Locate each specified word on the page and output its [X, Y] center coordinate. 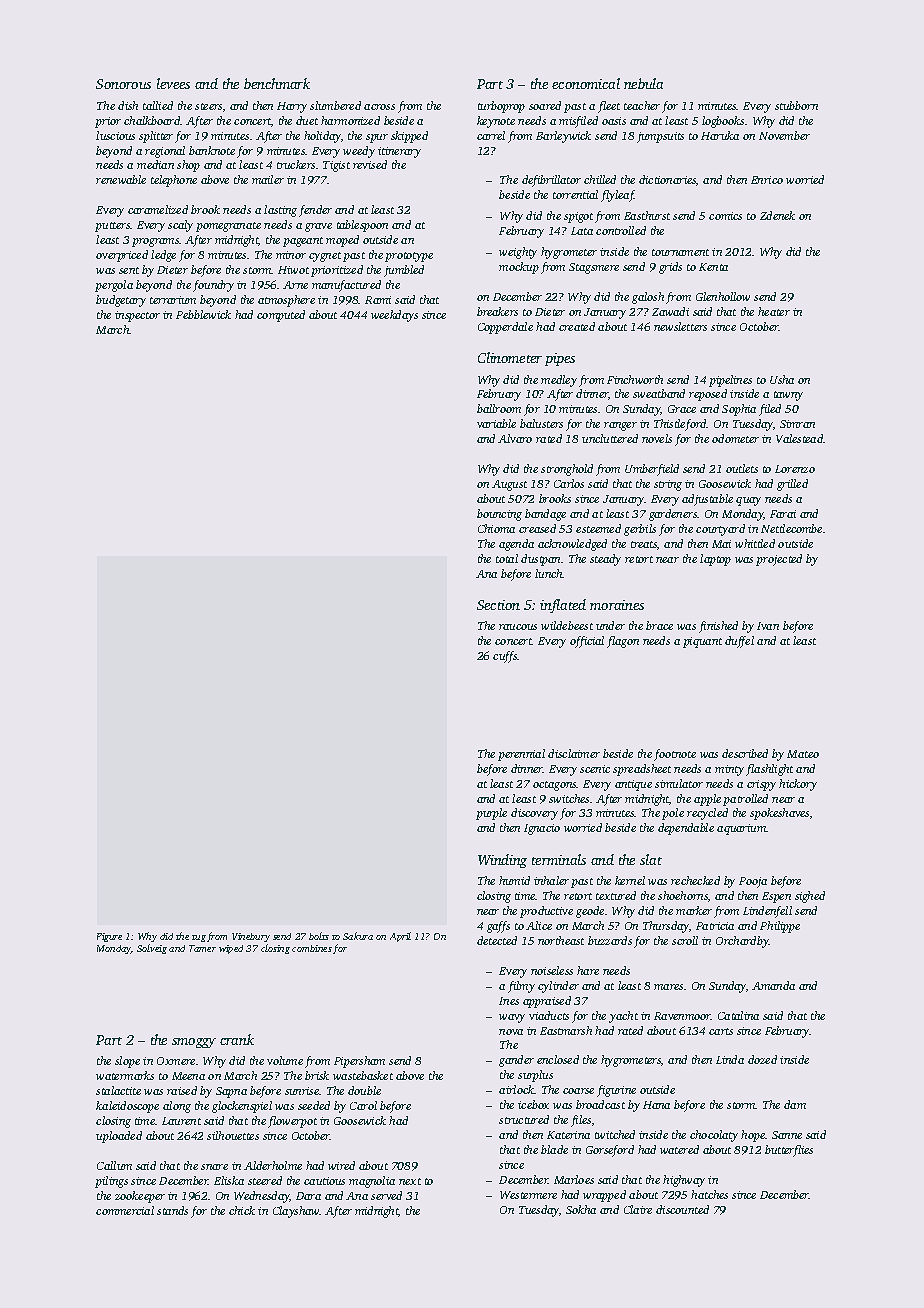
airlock [517, 1089]
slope [127, 1062]
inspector [137, 316]
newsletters [680, 326]
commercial [125, 1210]
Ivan [768, 626]
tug [199, 938]
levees [173, 83]
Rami [378, 300]
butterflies [789, 1151]
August [509, 485]
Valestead [800, 438]
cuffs [505, 657]
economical [586, 83]
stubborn [796, 105]
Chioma [496, 528]
